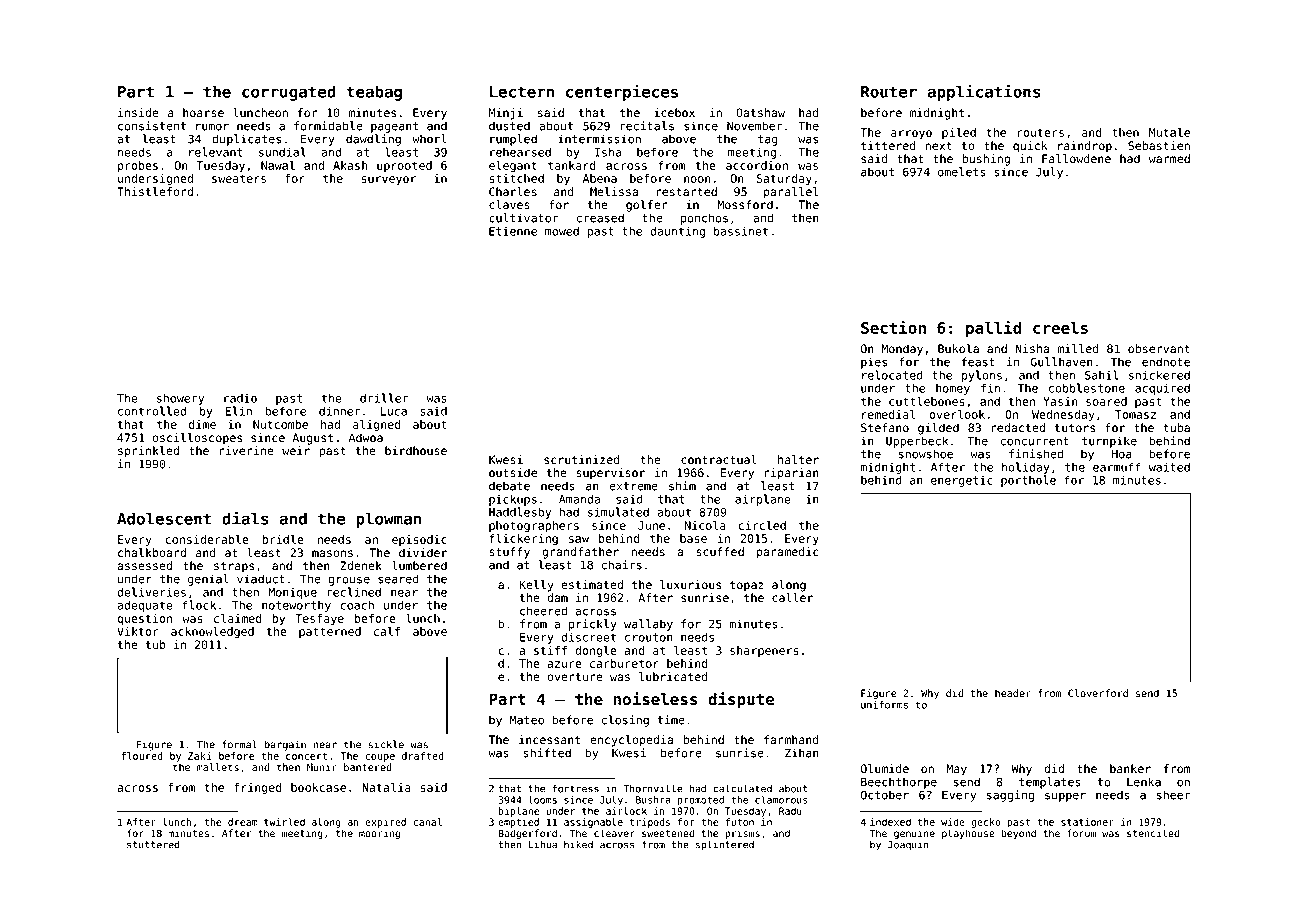 The width and height of the page is (1308, 924). Describe the element at coordinates (374, 93) in the page. I see `teabag` at that location.
